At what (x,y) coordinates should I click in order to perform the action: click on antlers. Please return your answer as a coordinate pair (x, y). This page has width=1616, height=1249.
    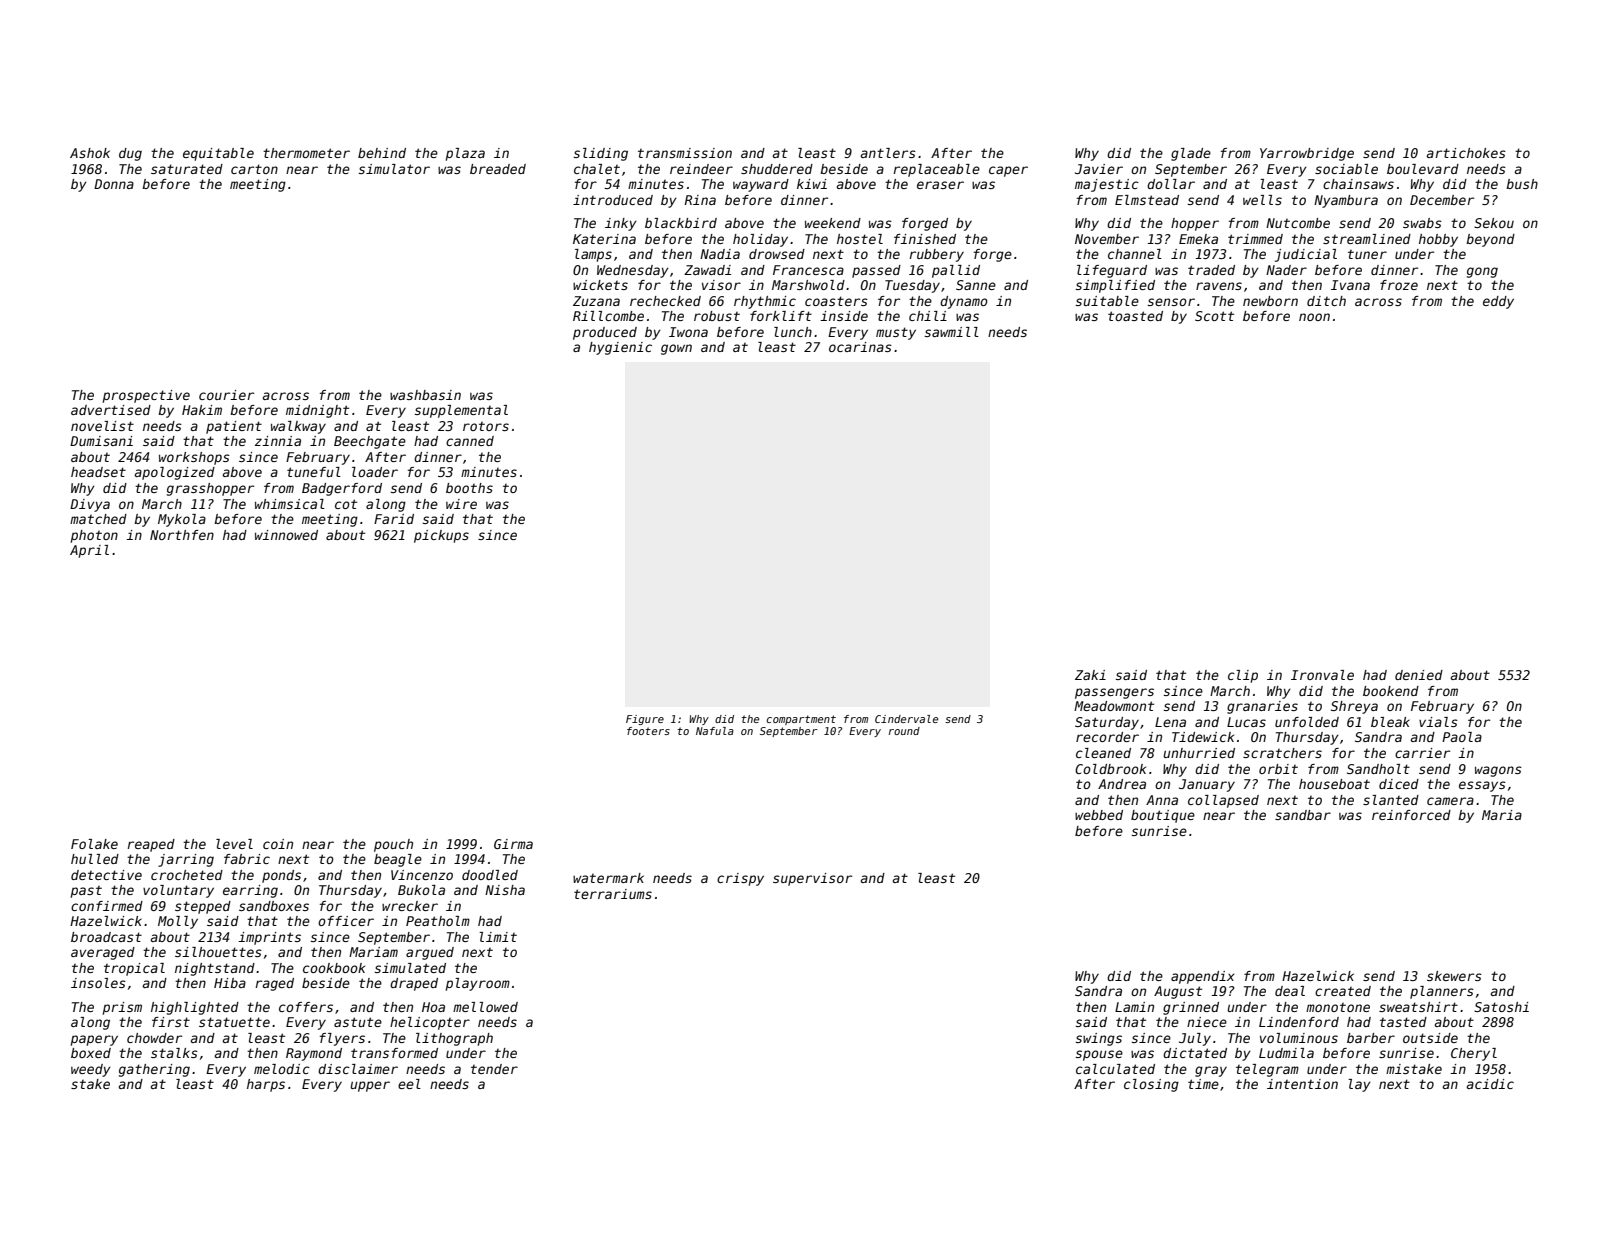
    Looking at the image, I should click on (888, 153).
